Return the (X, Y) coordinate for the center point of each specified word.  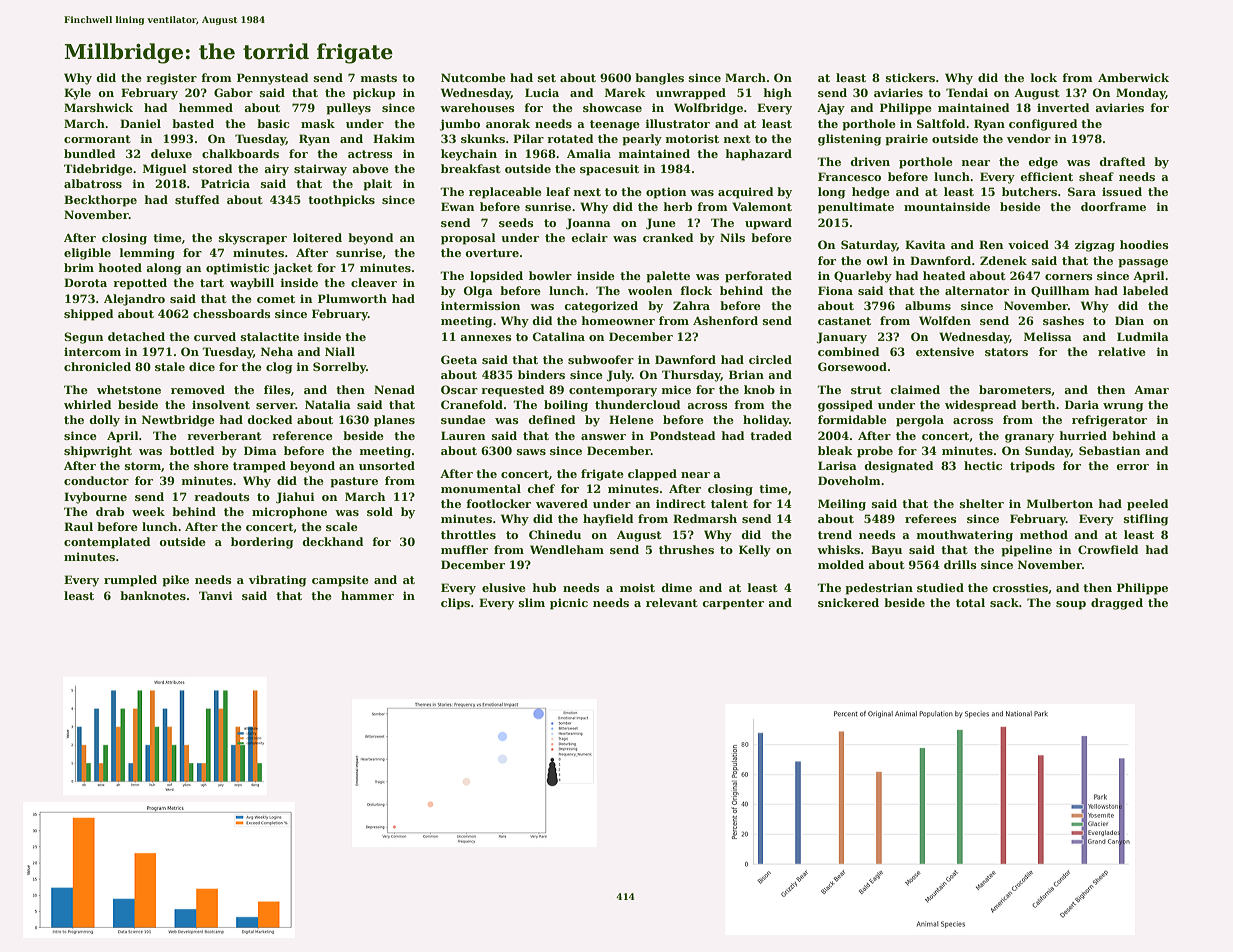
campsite (340, 581)
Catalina (558, 336)
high (778, 94)
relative (1122, 351)
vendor (1029, 138)
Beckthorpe (100, 201)
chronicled (97, 366)
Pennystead (273, 79)
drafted (1122, 161)
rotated (570, 138)
